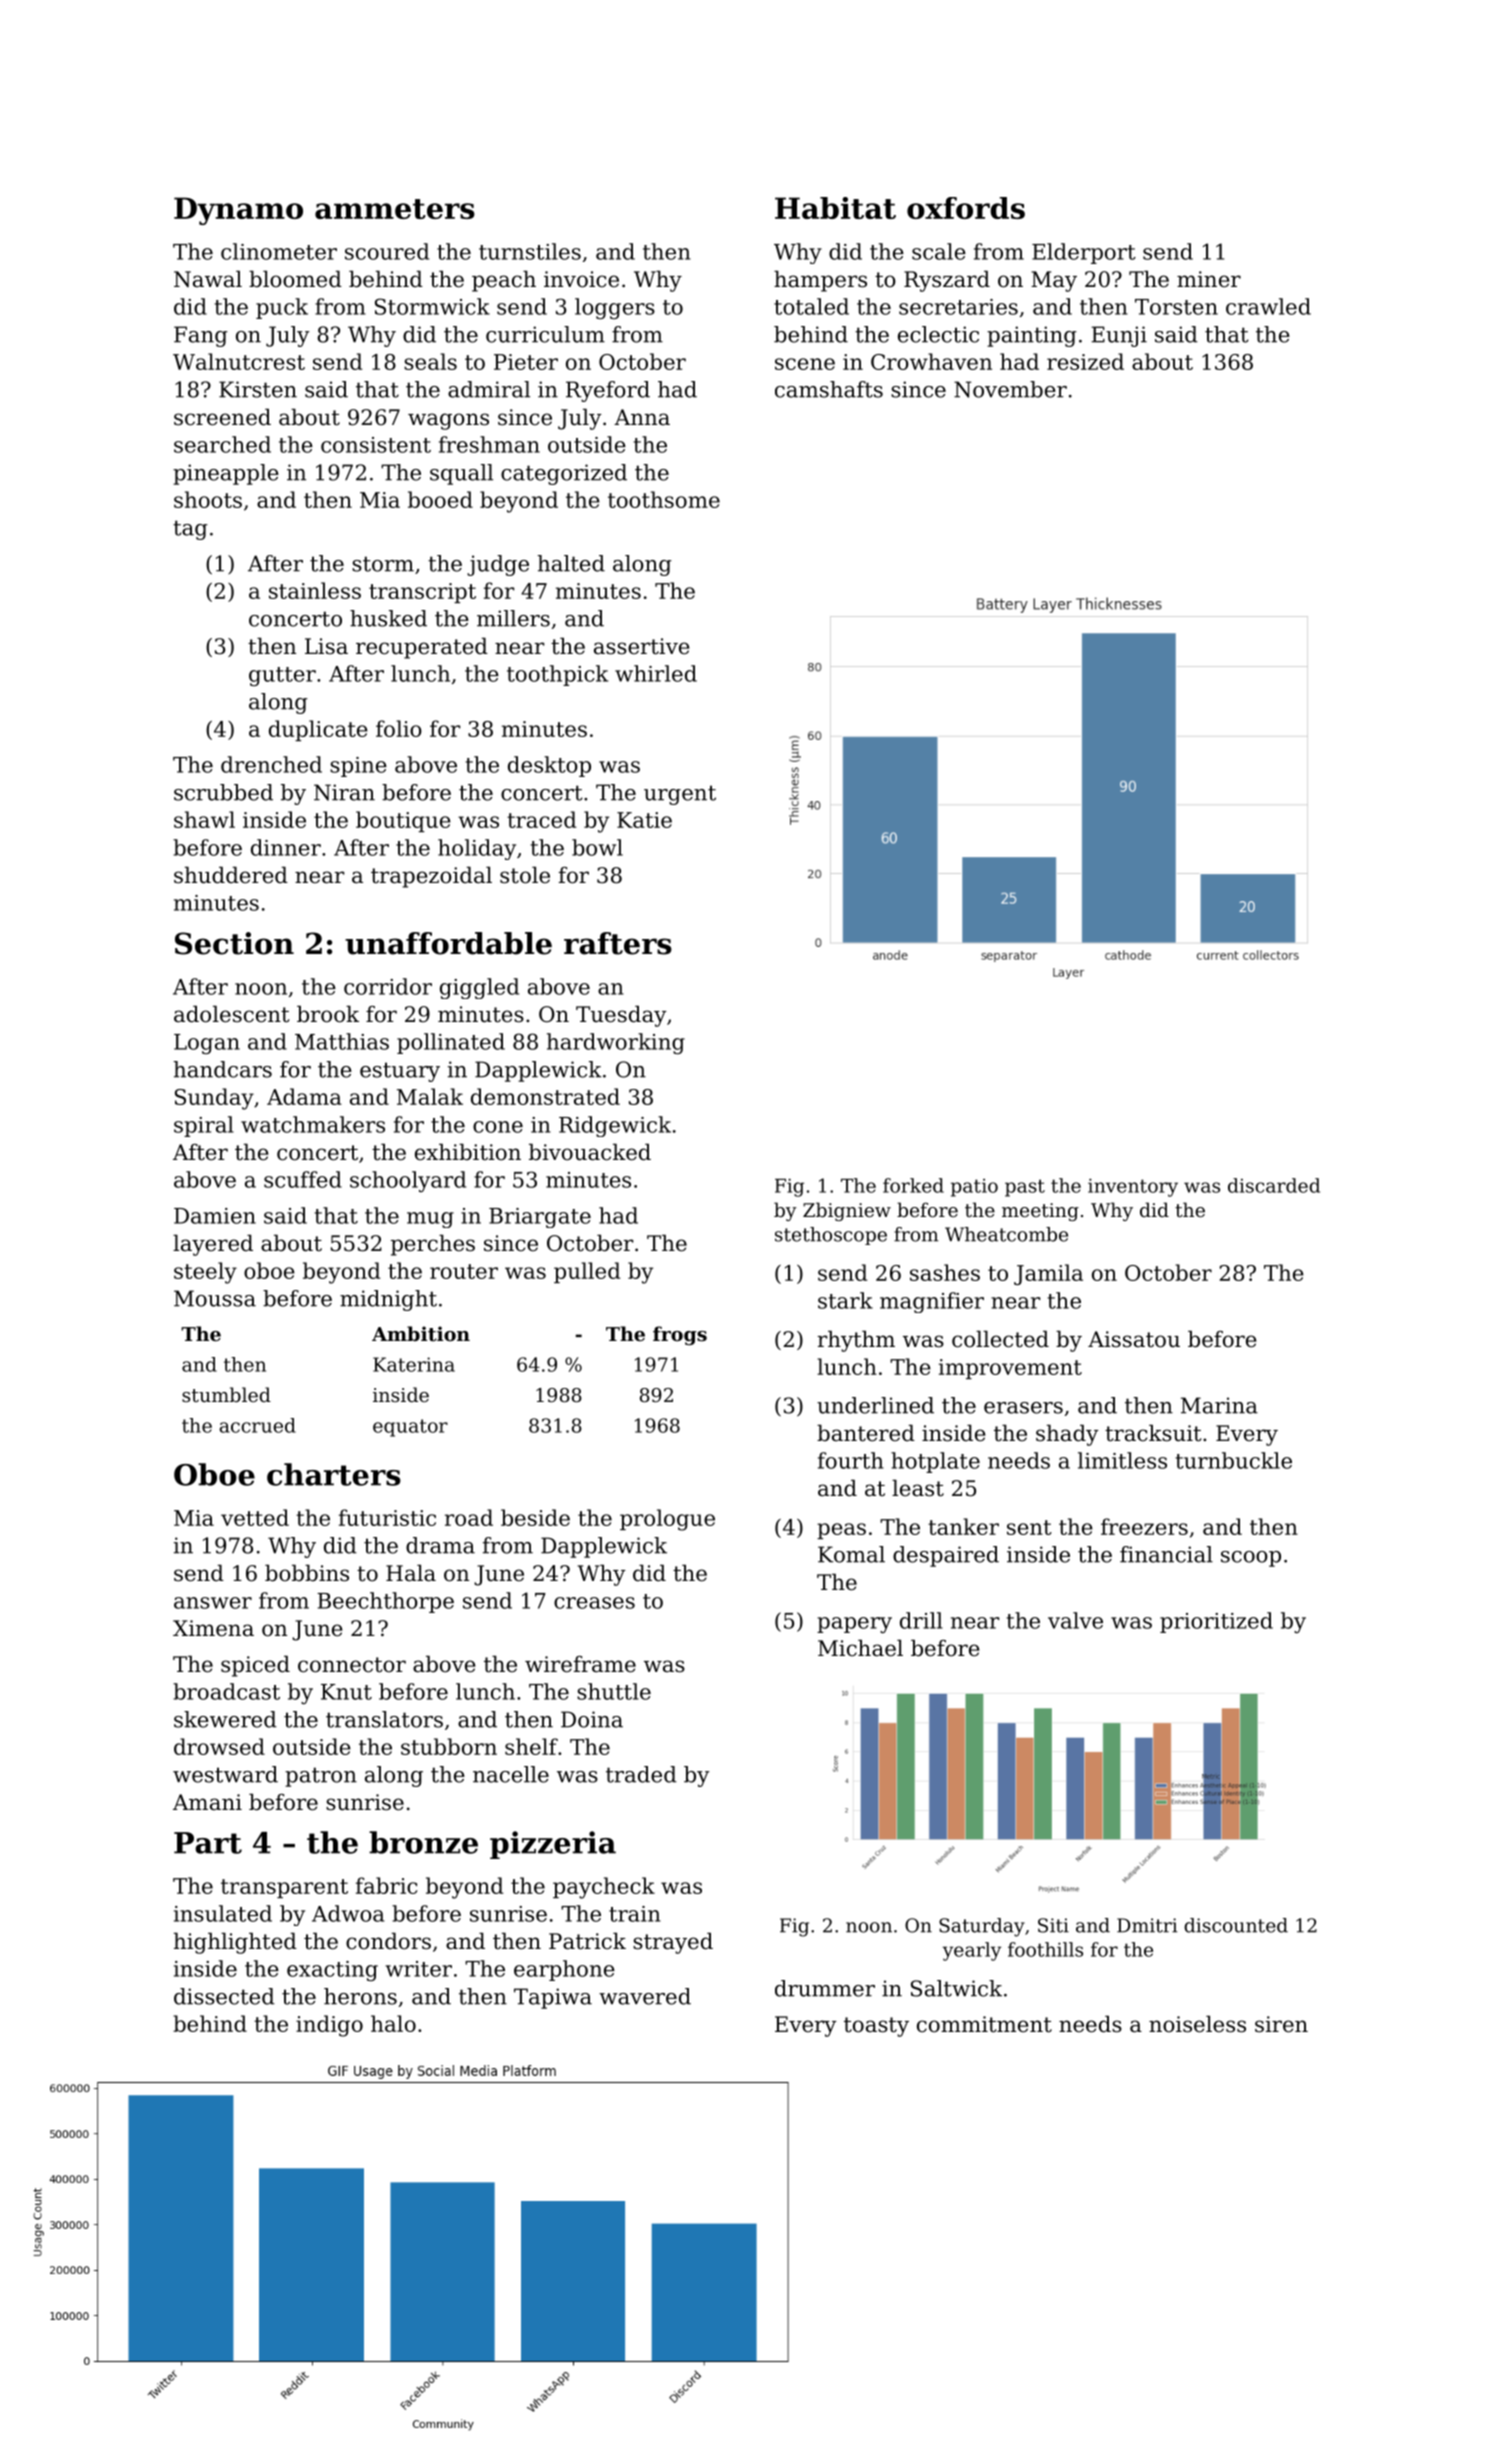 The height and width of the document is (2464, 1496). What do you see at coordinates (1274, 1185) in the document?
I see `discarded` at bounding box center [1274, 1185].
